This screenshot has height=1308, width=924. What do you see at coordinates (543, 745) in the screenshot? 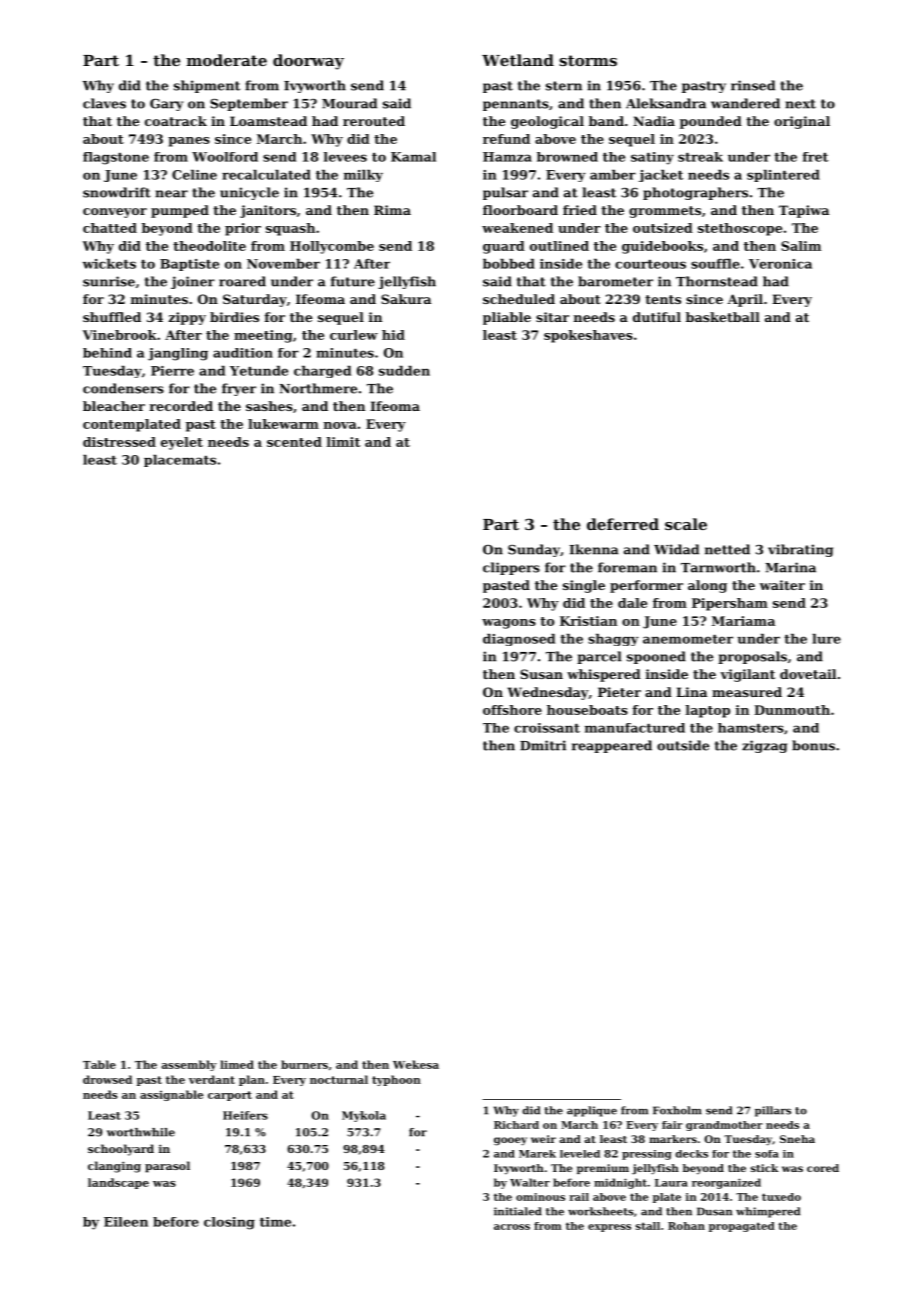
I see `Dmitri` at bounding box center [543, 745].
